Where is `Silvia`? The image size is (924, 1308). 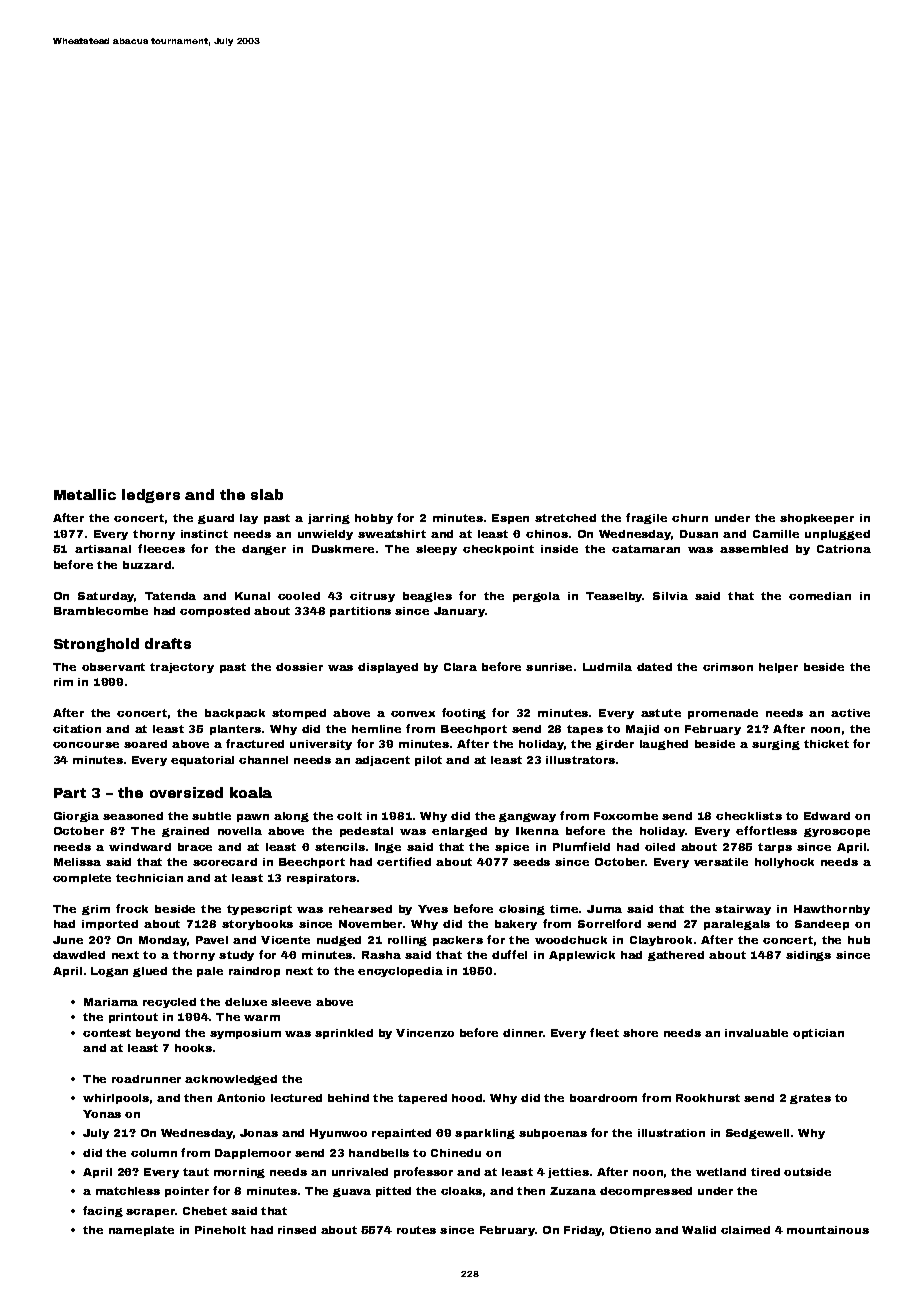
Silvia is located at coordinates (670, 596).
